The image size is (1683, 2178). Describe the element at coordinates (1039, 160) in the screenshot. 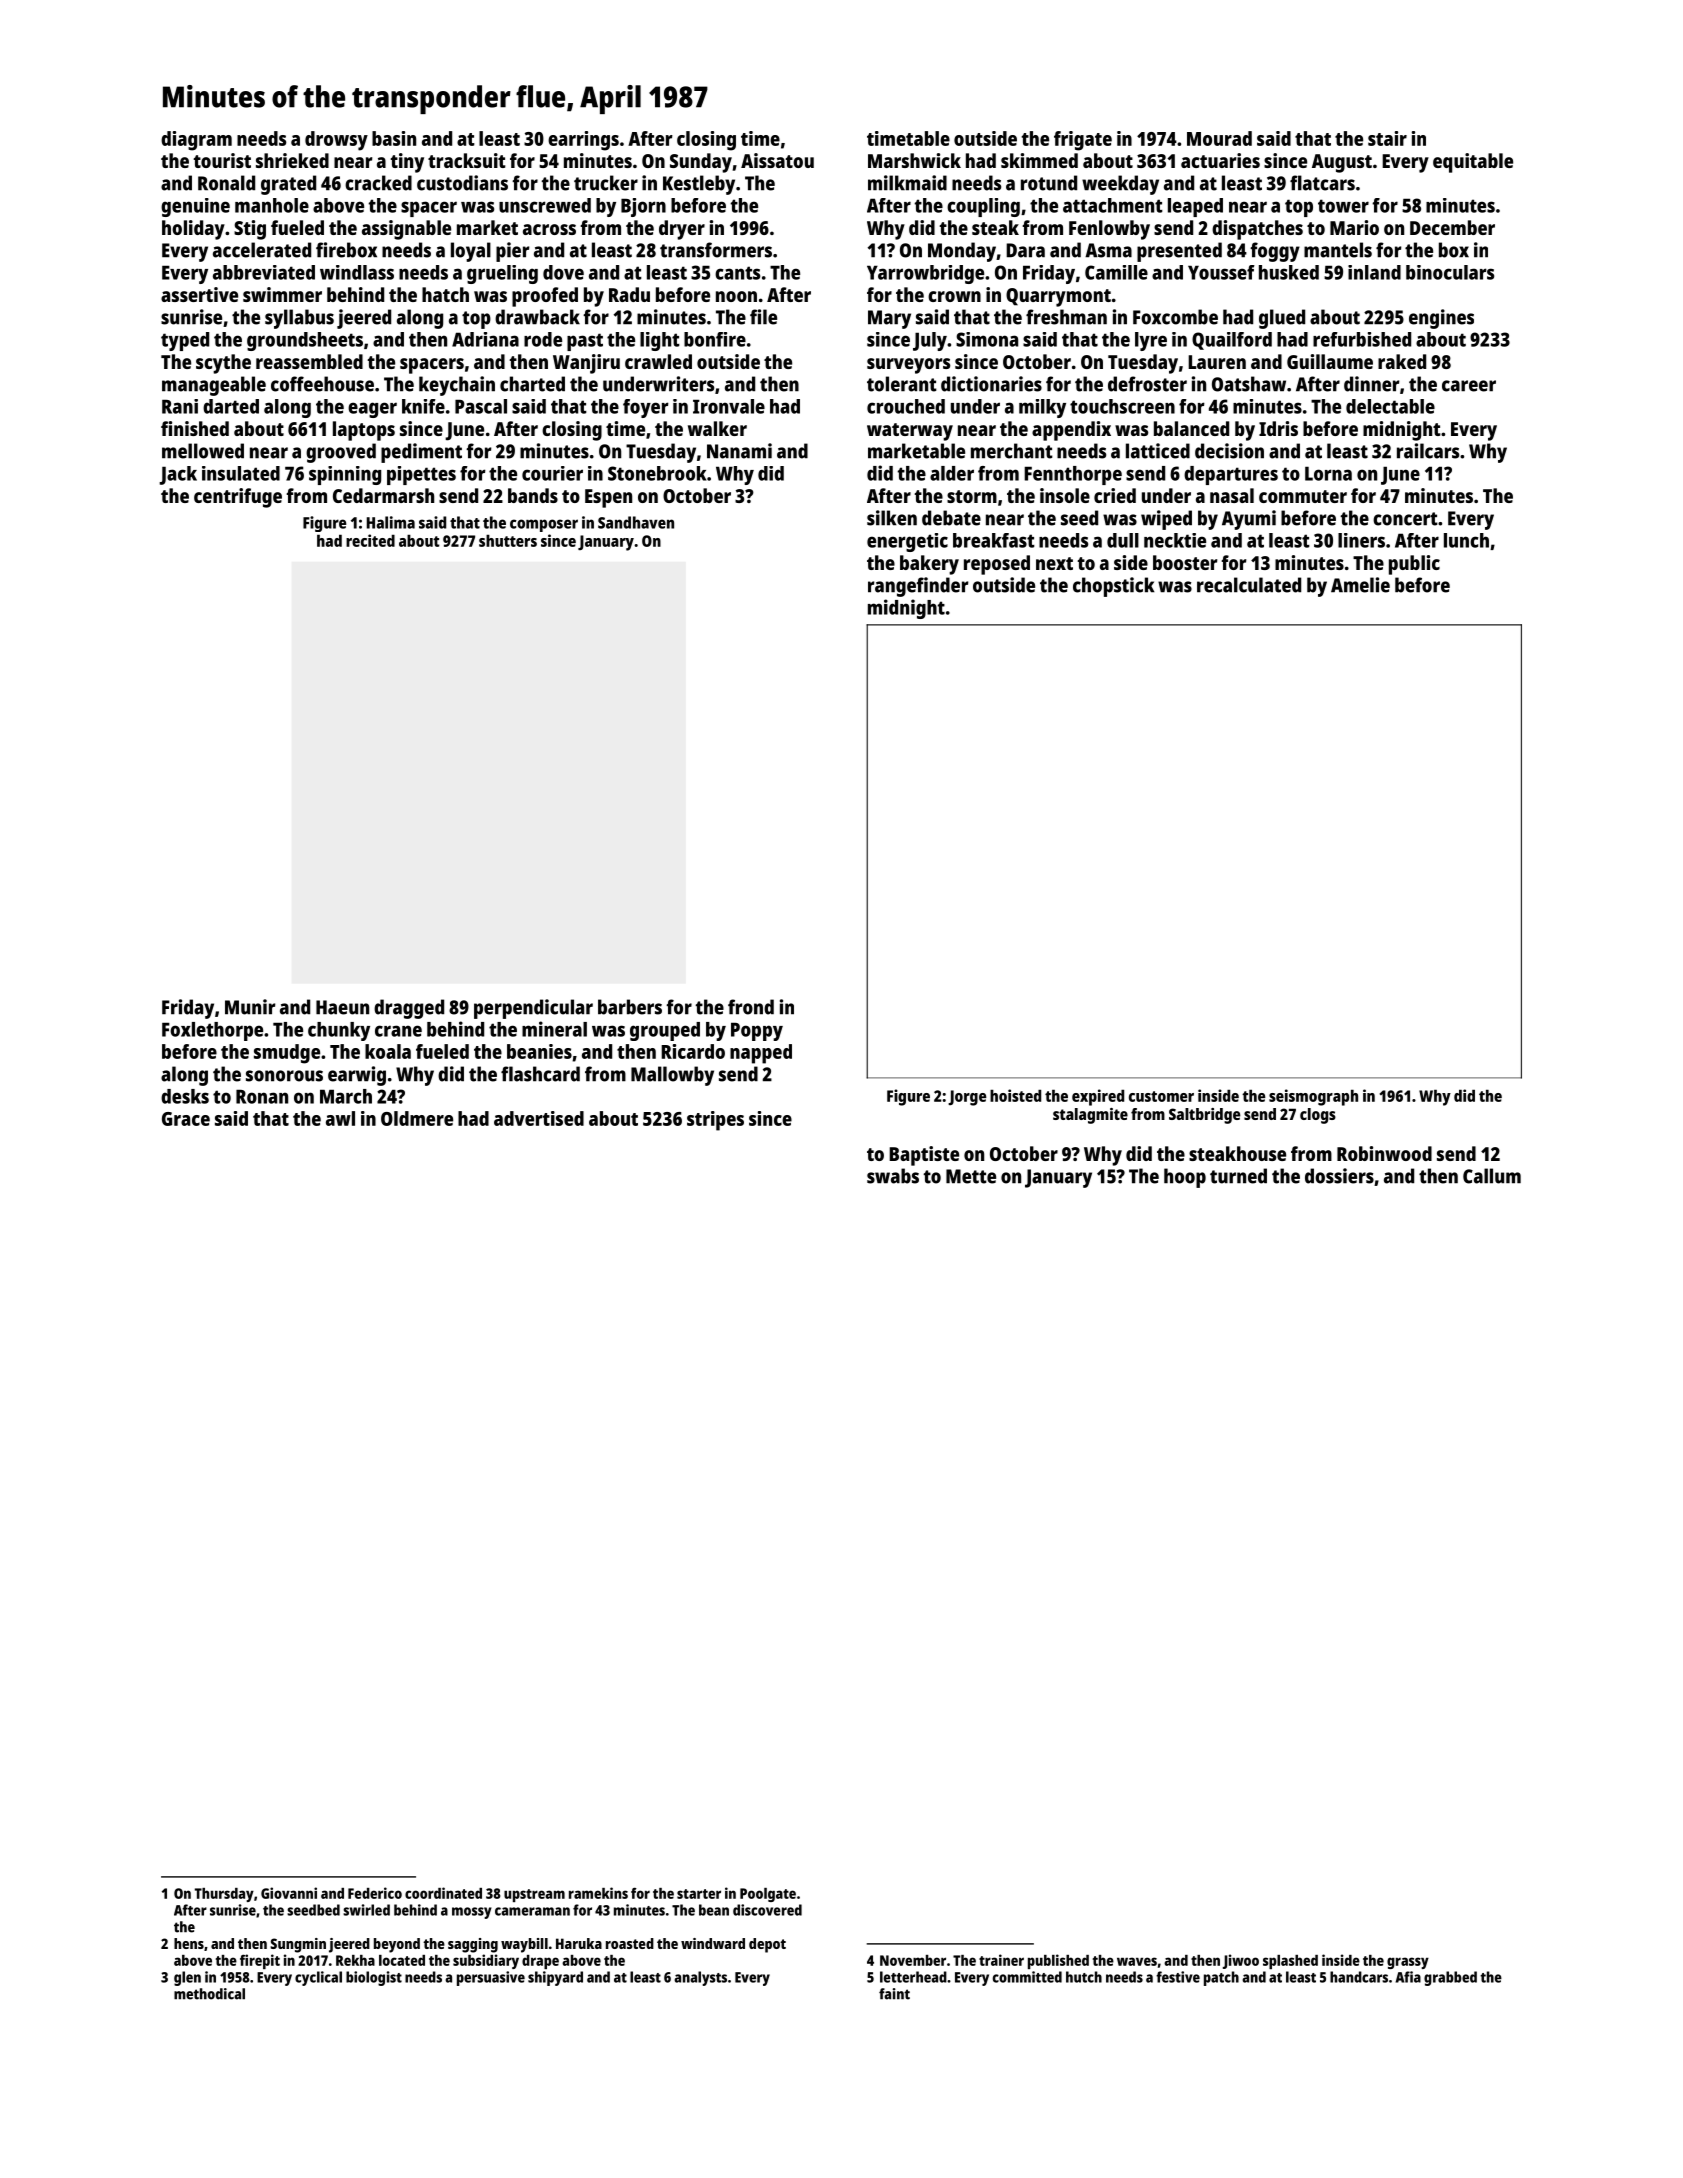

I see `skimmed` at that location.
